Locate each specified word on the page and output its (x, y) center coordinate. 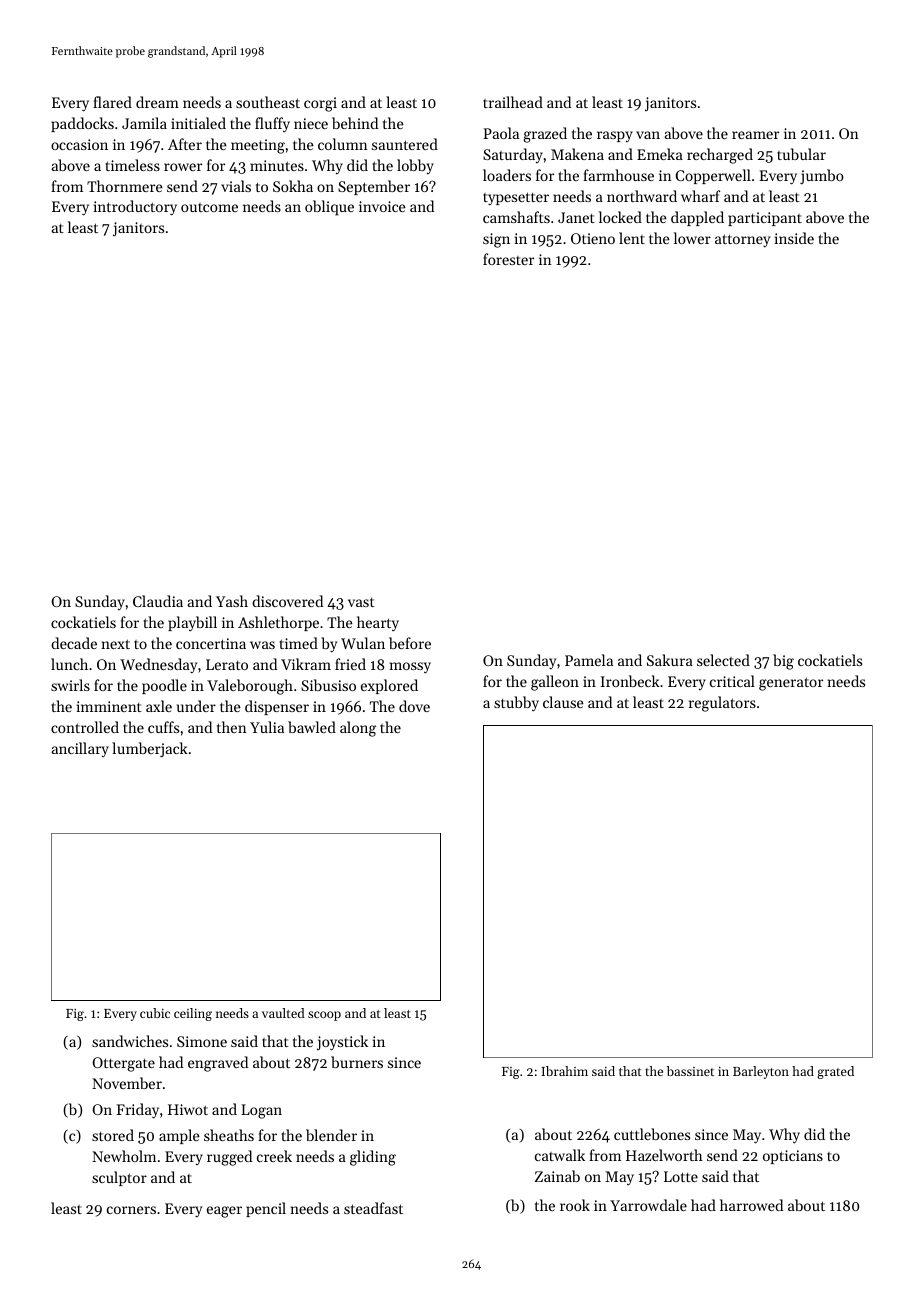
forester (508, 259)
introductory (135, 208)
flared (112, 102)
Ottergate (123, 1064)
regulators (722, 704)
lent (632, 238)
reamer (755, 135)
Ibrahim (565, 1071)
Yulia (267, 727)
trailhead (513, 102)
